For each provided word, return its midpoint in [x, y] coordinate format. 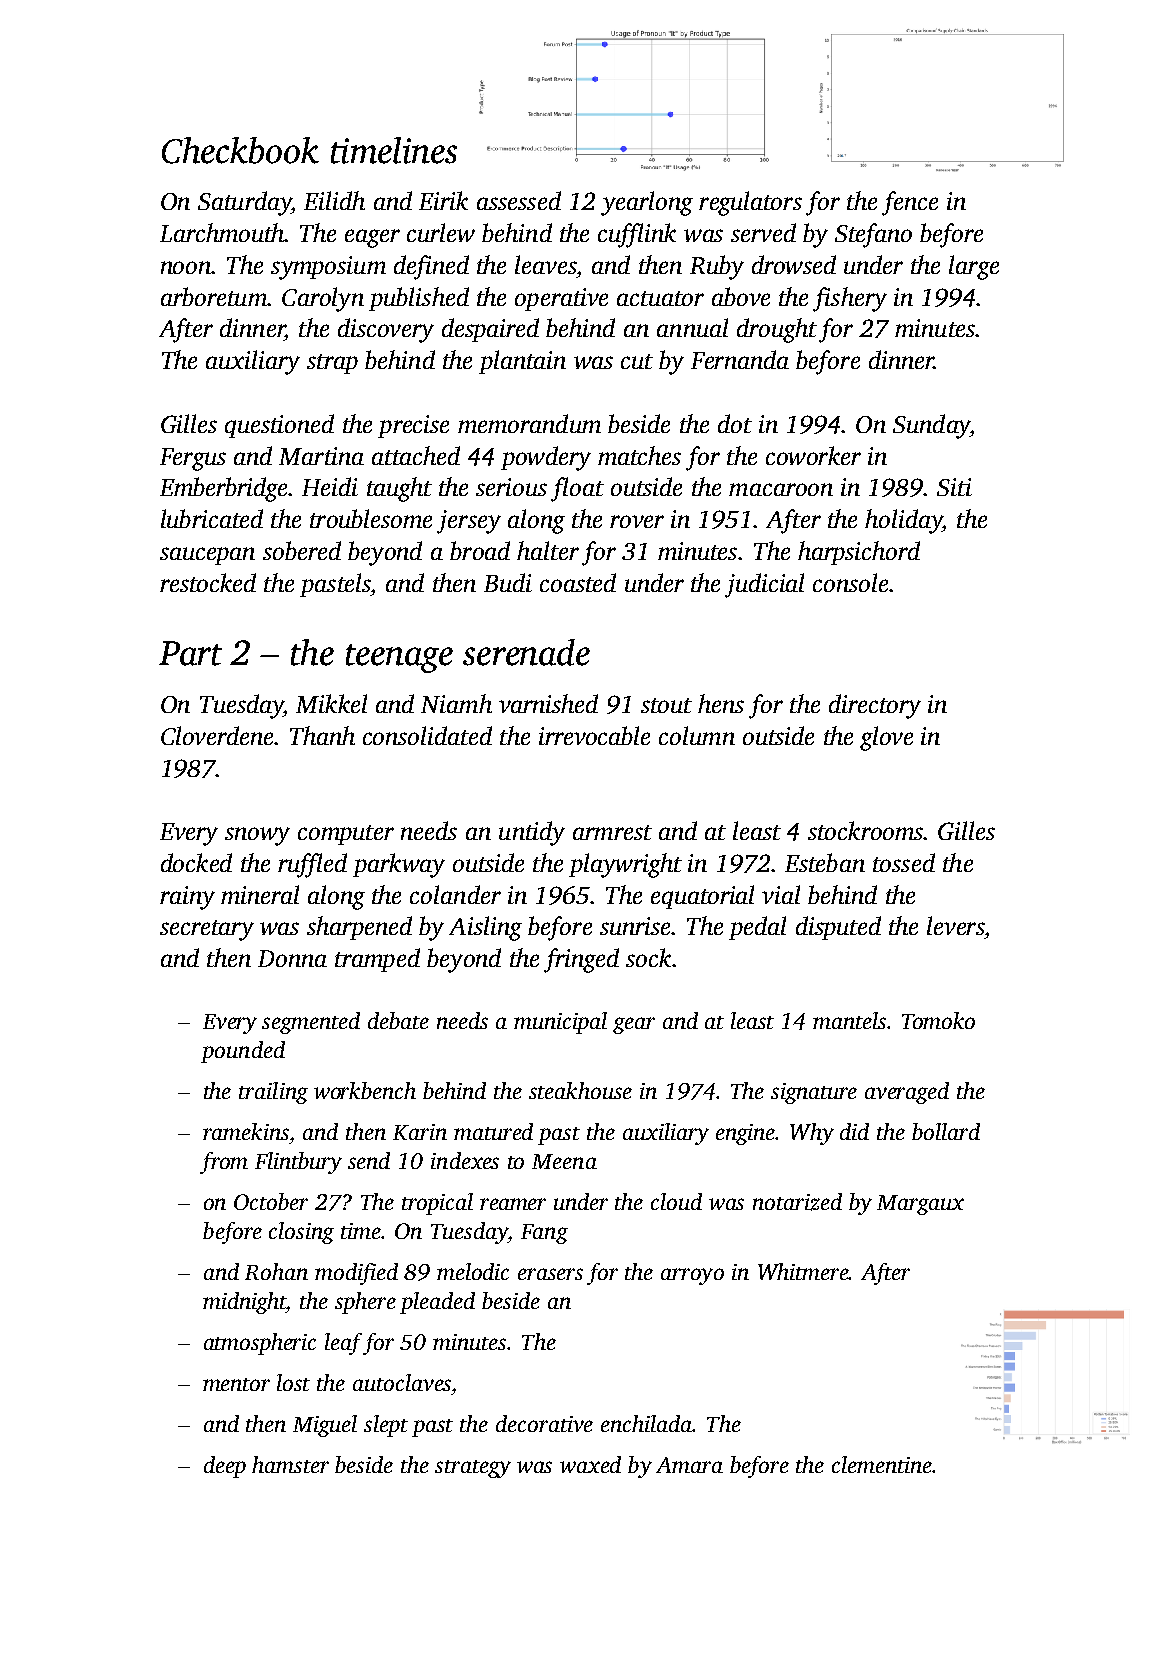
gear [634, 1025]
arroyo [692, 1276]
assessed [519, 200]
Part [190, 653]
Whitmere [803, 1271]
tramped [377, 960]
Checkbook [240, 150]
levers [955, 925]
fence [910, 203]
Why [812, 1134]
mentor [236, 1384]
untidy [532, 833]
